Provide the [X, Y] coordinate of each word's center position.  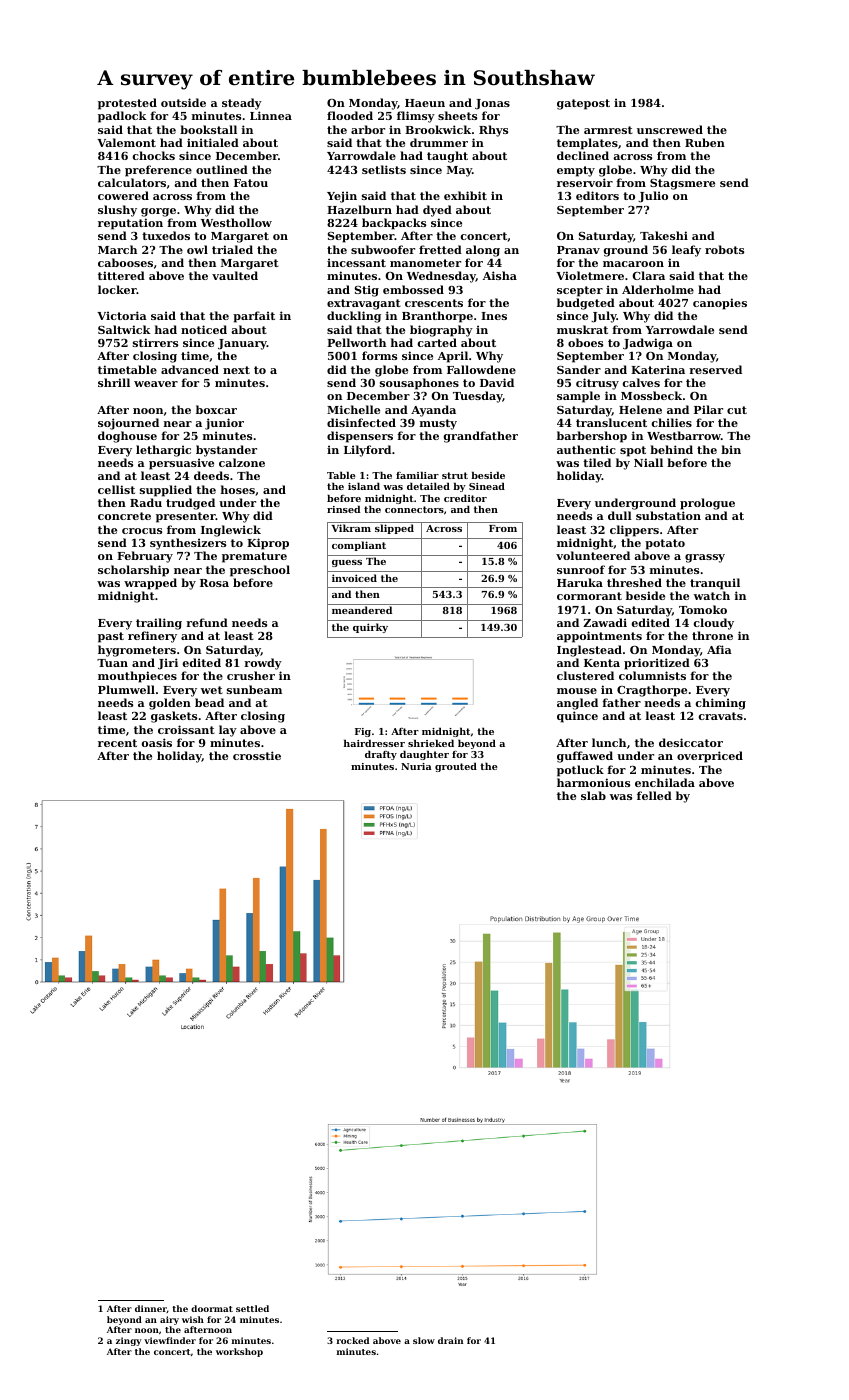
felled [654, 795]
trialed [232, 249]
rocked [352, 1340]
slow [424, 1340]
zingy [129, 1341]
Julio [653, 197]
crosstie [257, 755]
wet [212, 690]
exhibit [465, 195]
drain [450, 1340]
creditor [465, 498]
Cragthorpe [652, 691]
